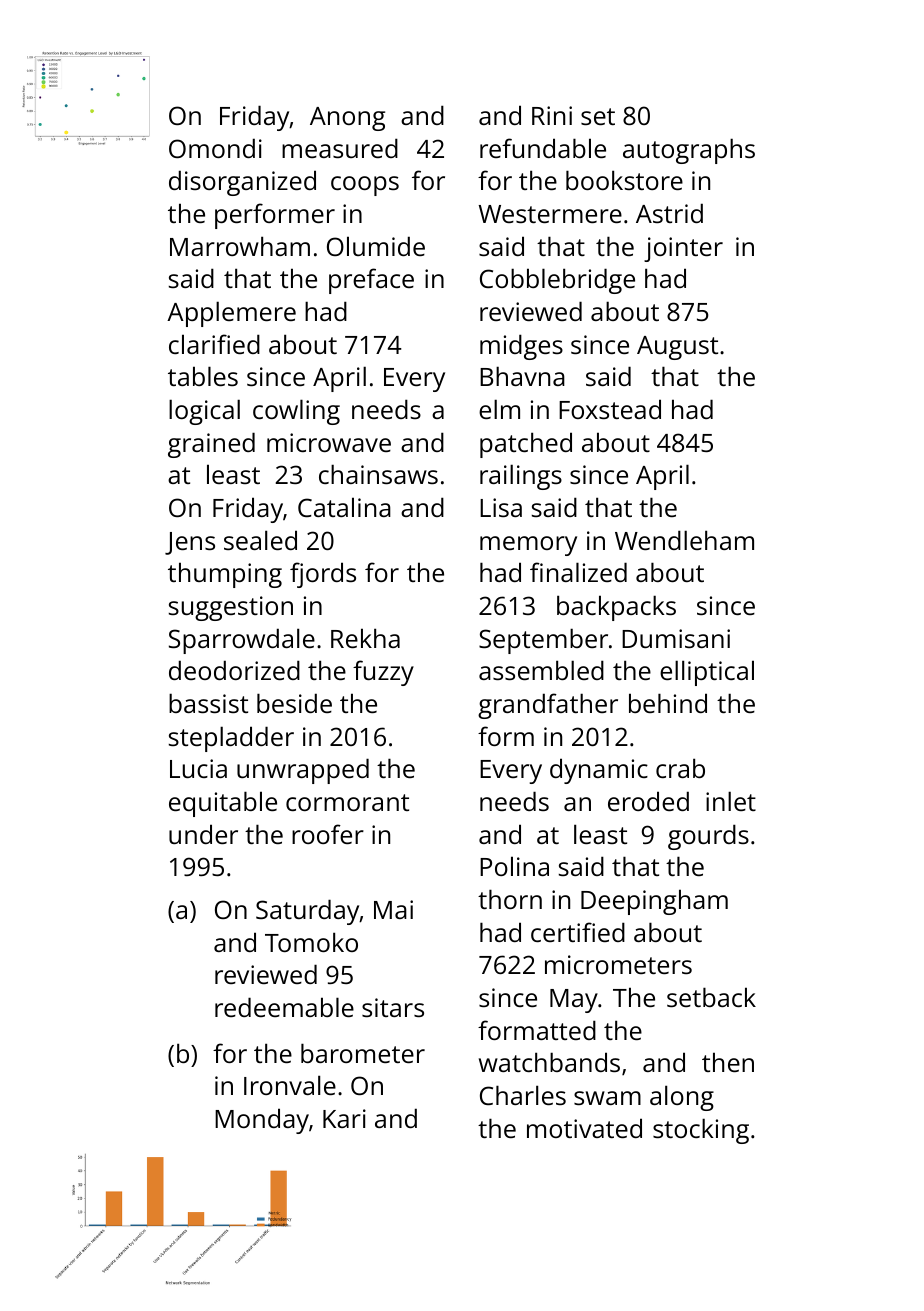 Image resolution: width=924 pixels, height=1311 pixels. What do you see at coordinates (240, 246) in the image?
I see `Marrowham` at bounding box center [240, 246].
